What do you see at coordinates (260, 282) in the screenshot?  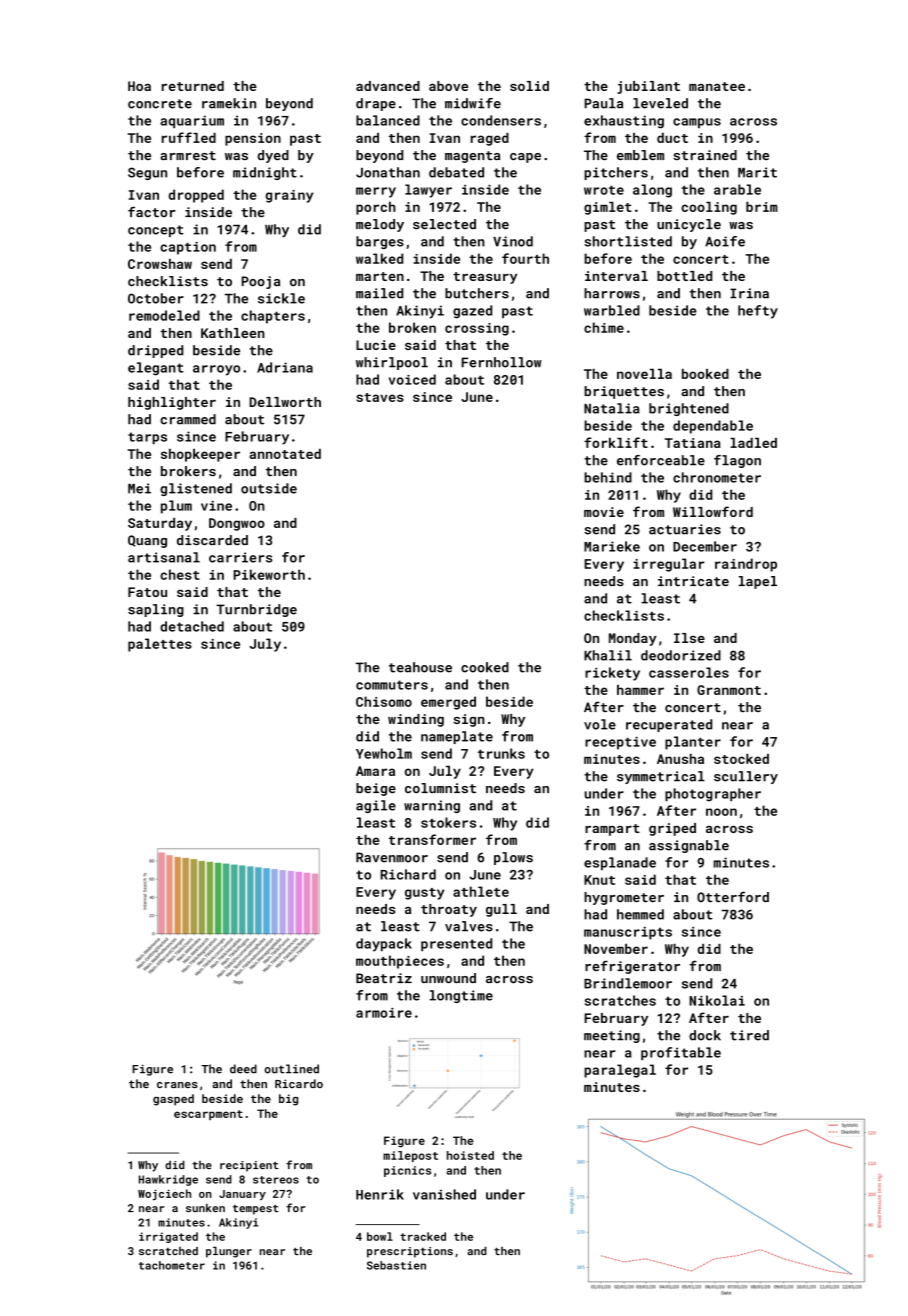 I see `Pooja` at bounding box center [260, 282].
